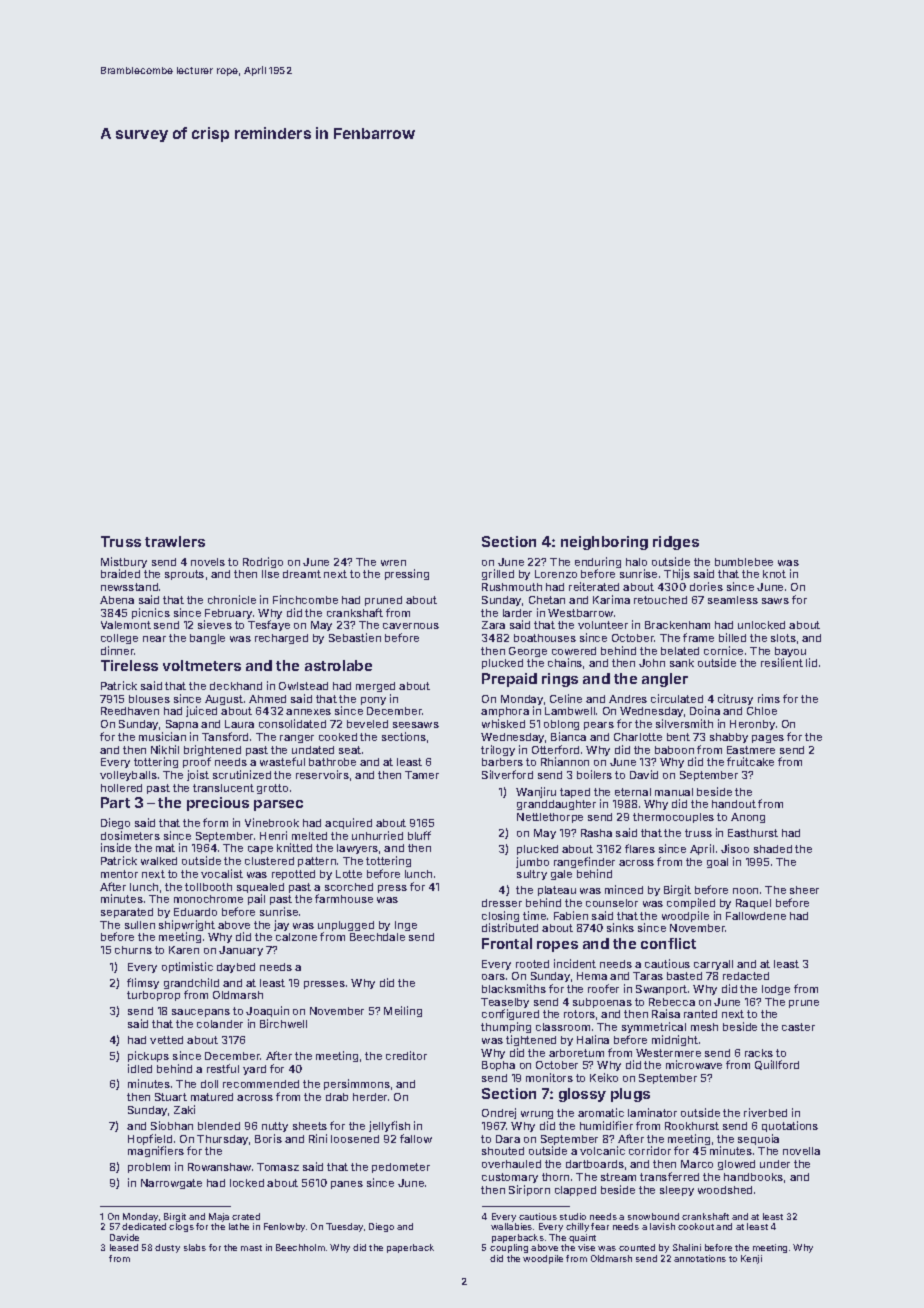 The image size is (924, 1308). What do you see at coordinates (505, 1003) in the image?
I see `Teaselby` at bounding box center [505, 1003].
